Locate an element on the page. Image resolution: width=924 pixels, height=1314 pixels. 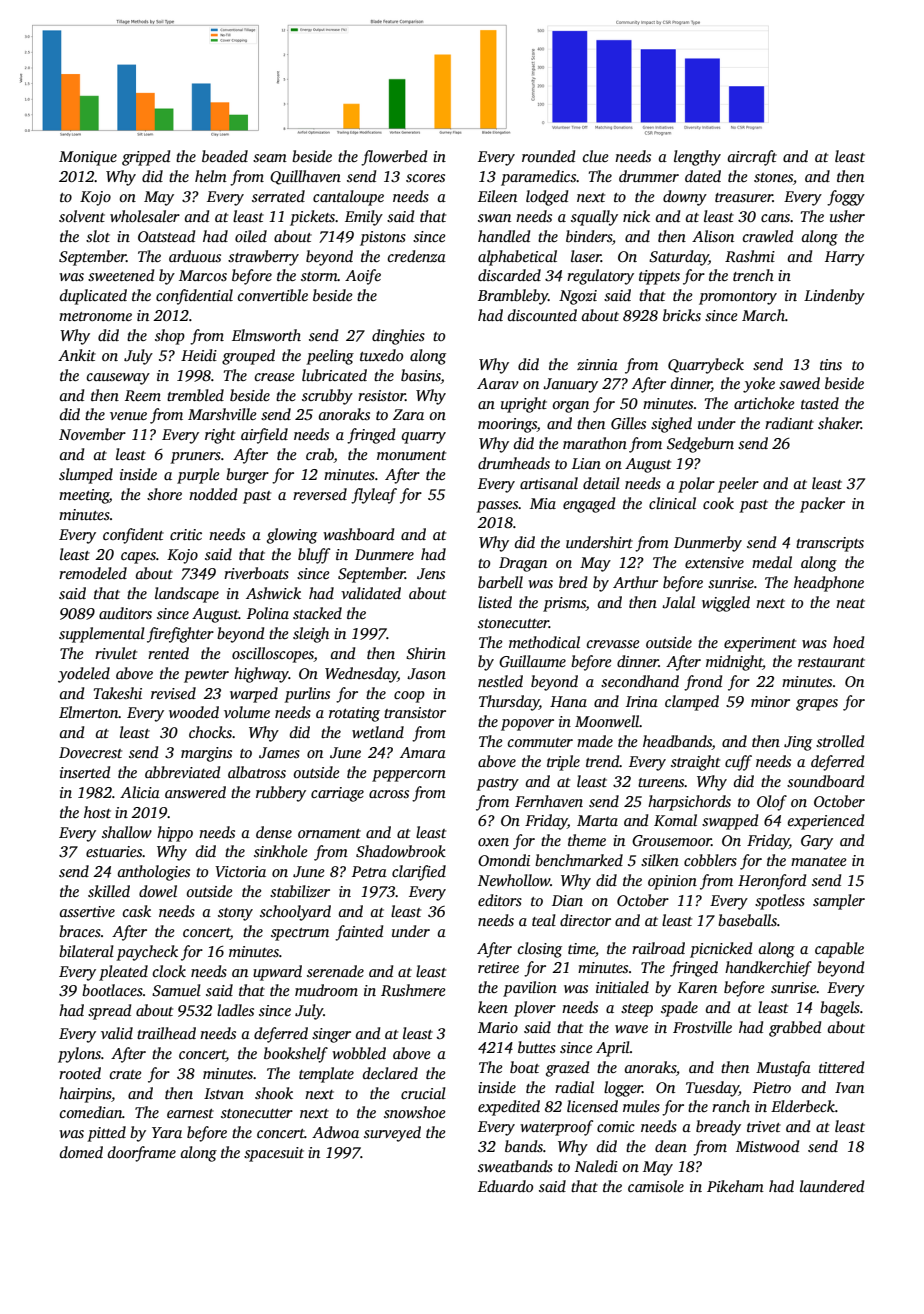
Dunmerby is located at coordinates (708, 544).
